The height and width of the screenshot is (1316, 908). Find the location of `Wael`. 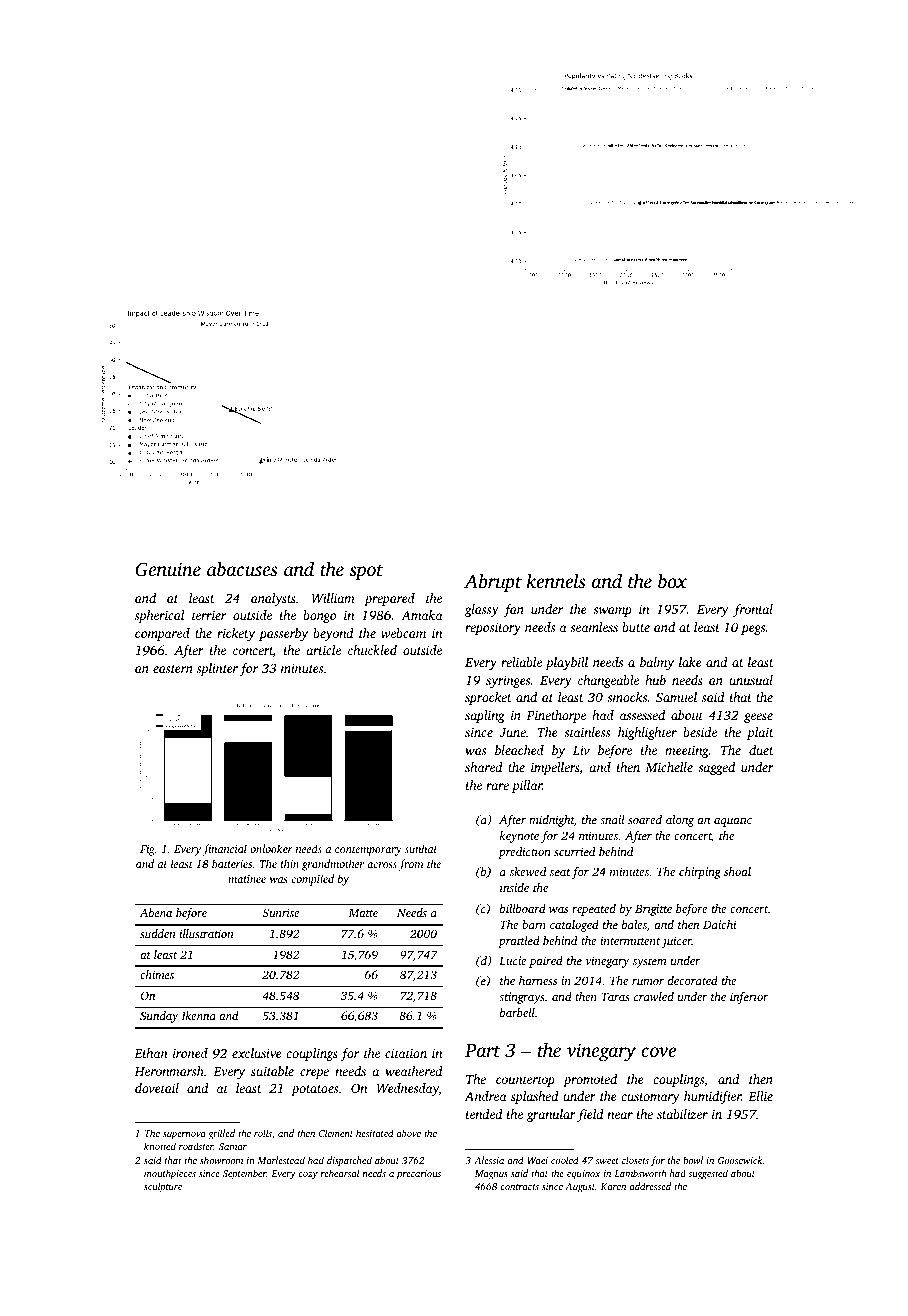

Wael is located at coordinates (537, 1160).
